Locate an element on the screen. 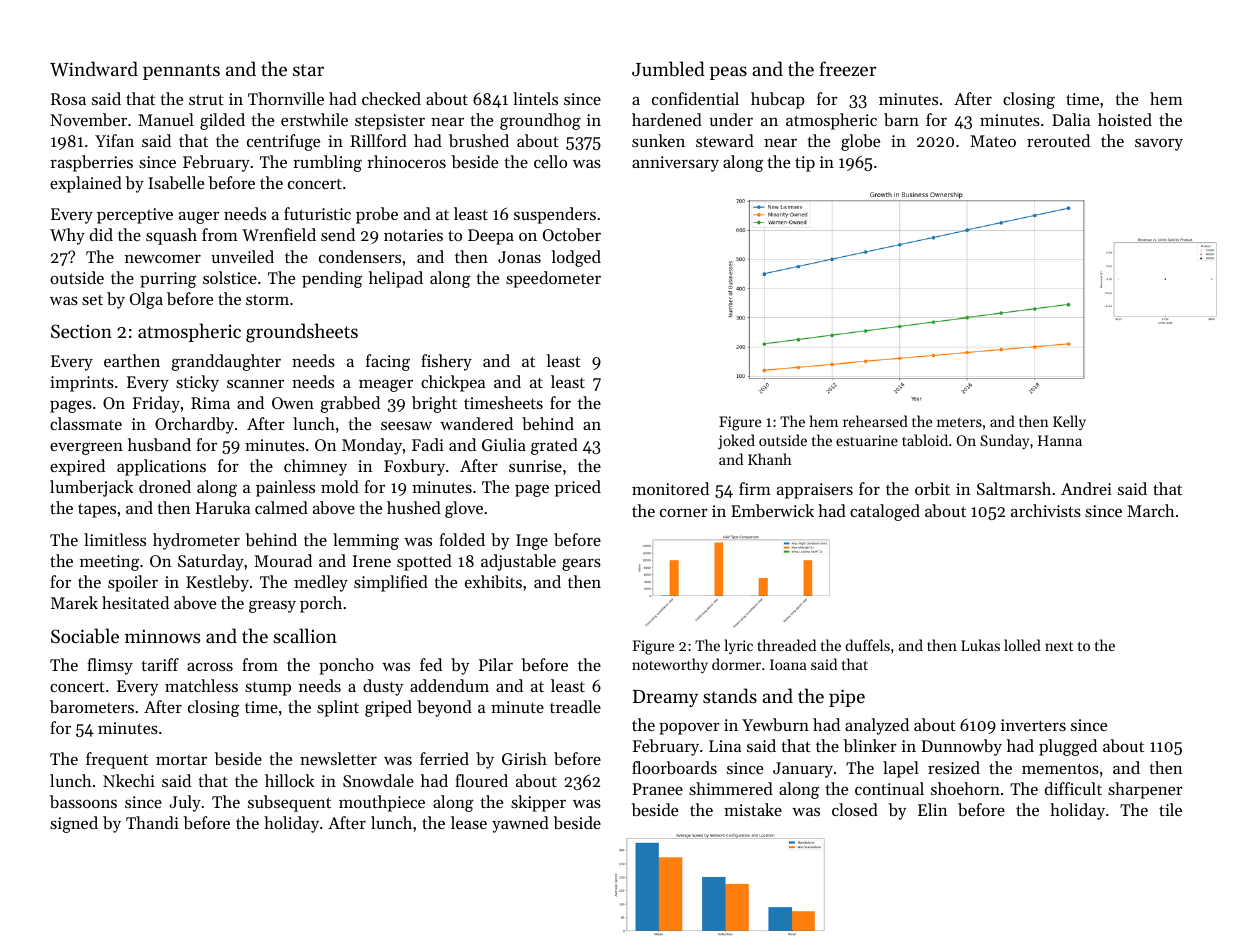 The width and height of the screenshot is (1233, 952). freezer is located at coordinates (847, 68).
